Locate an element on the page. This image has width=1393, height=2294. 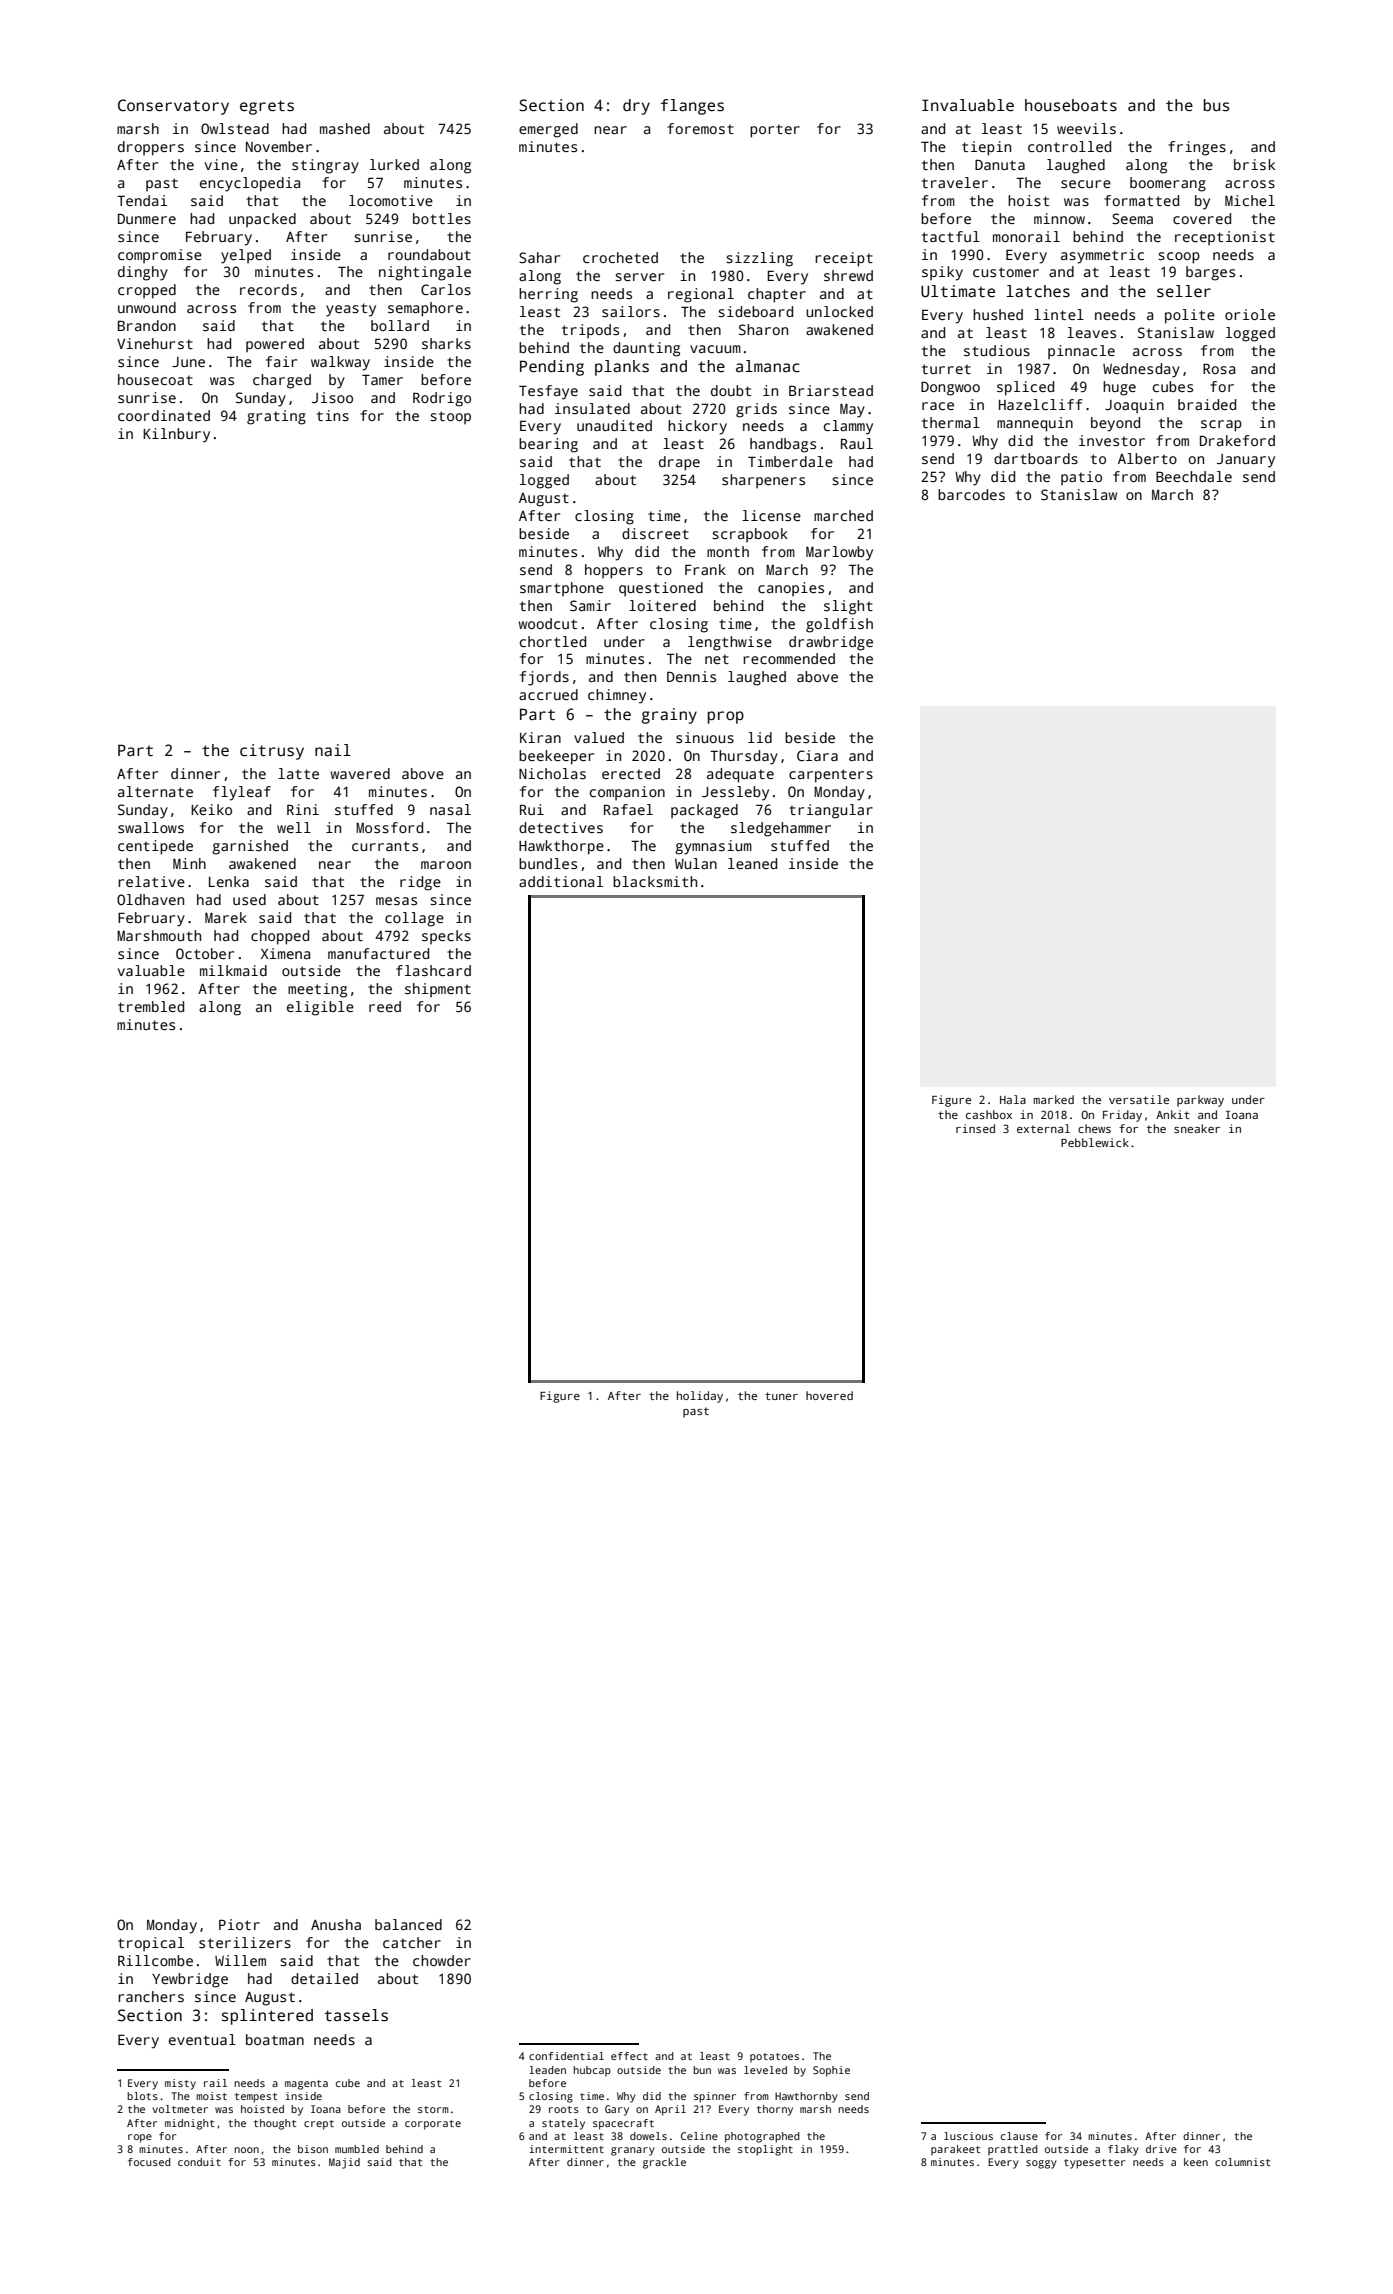
parkway is located at coordinates (1200, 1101).
